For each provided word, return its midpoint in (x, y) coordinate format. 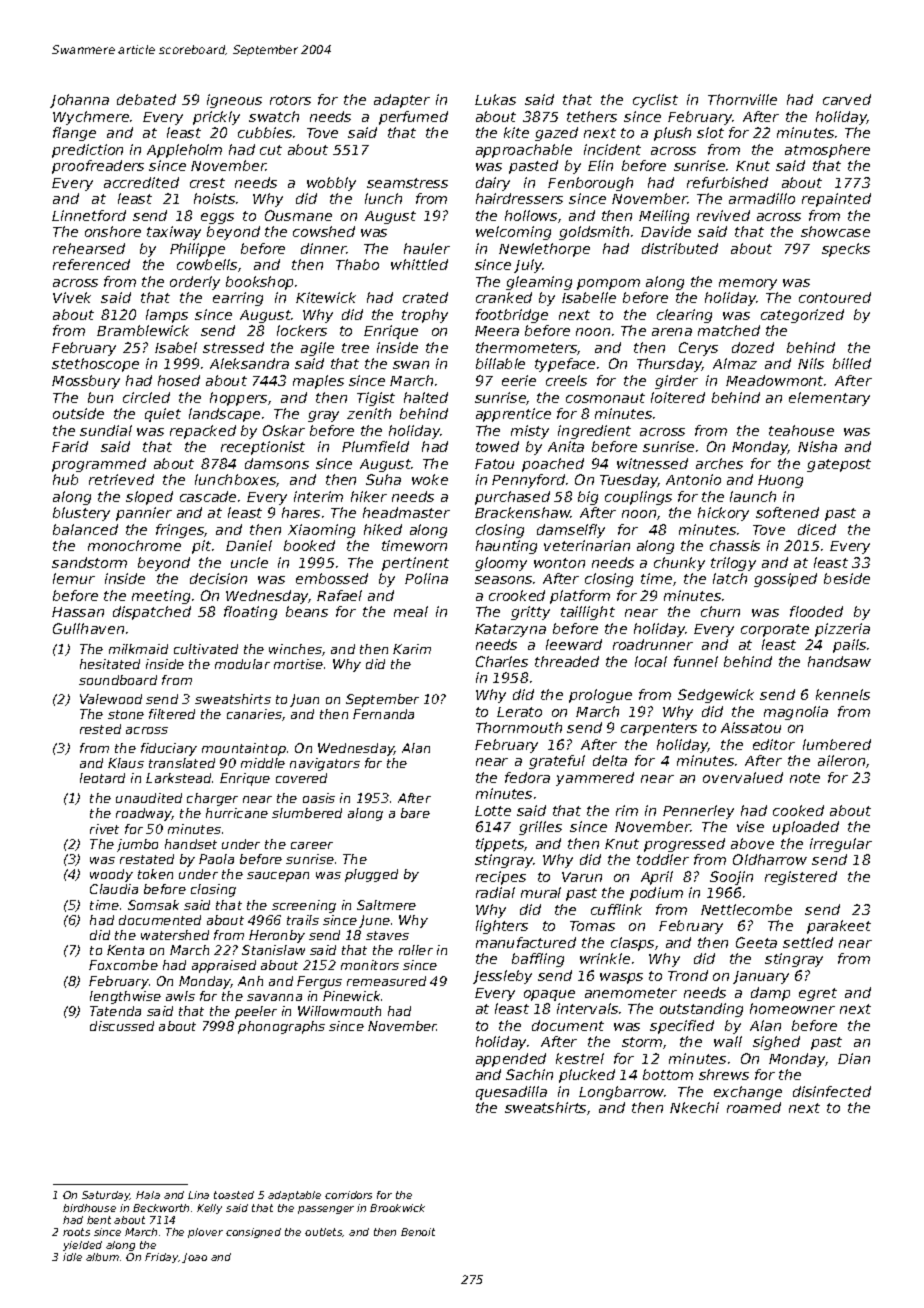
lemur (74, 578)
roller (416, 950)
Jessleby (502, 977)
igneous (234, 101)
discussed (122, 1026)
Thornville (742, 99)
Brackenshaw (523, 512)
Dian (854, 1058)
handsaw (839, 661)
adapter (402, 101)
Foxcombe (123, 965)
